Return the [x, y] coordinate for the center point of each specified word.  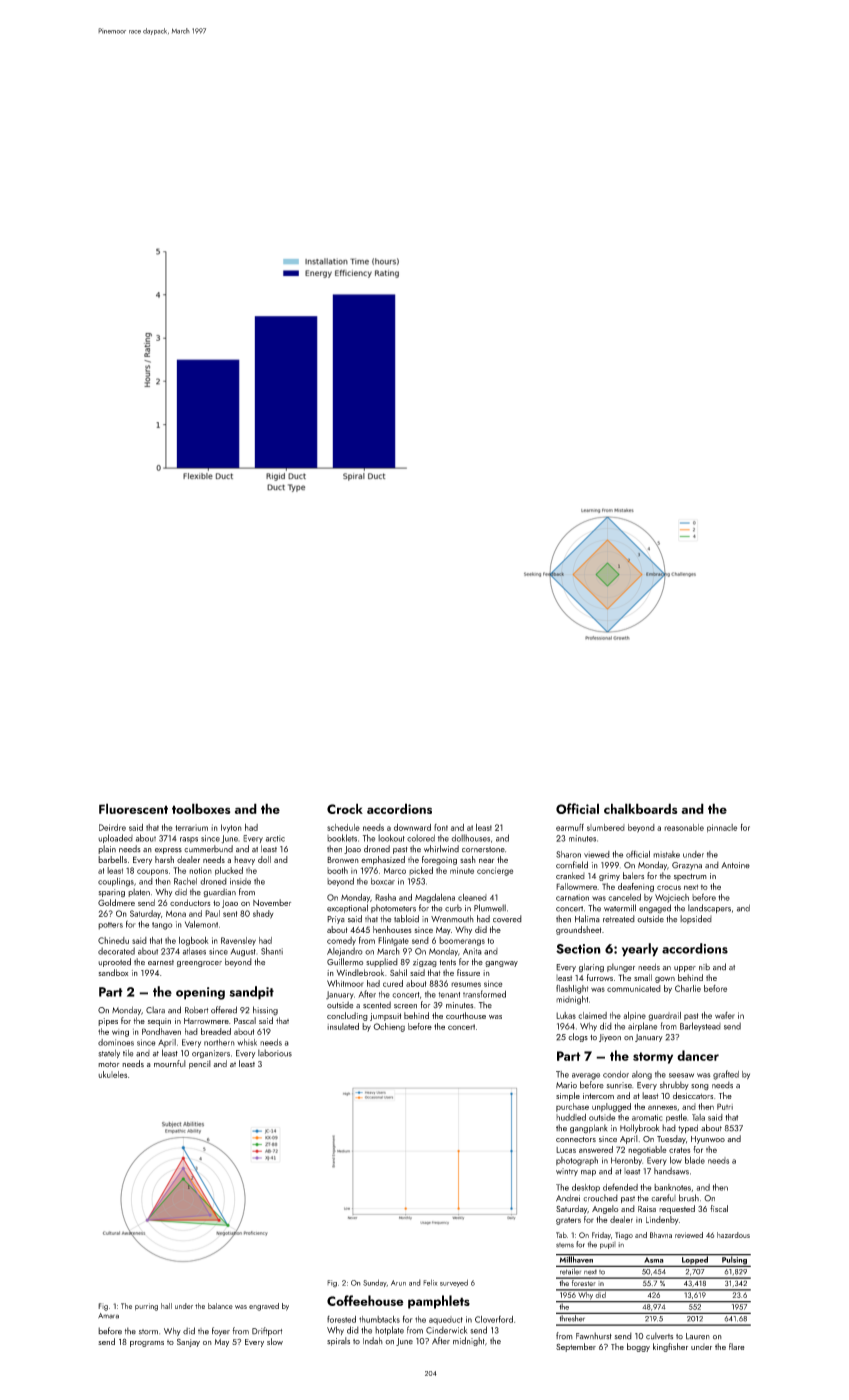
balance [220, 1306]
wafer [725, 1015]
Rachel [185, 881]
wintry [567, 1172]
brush [689, 1198]
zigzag [425, 963]
